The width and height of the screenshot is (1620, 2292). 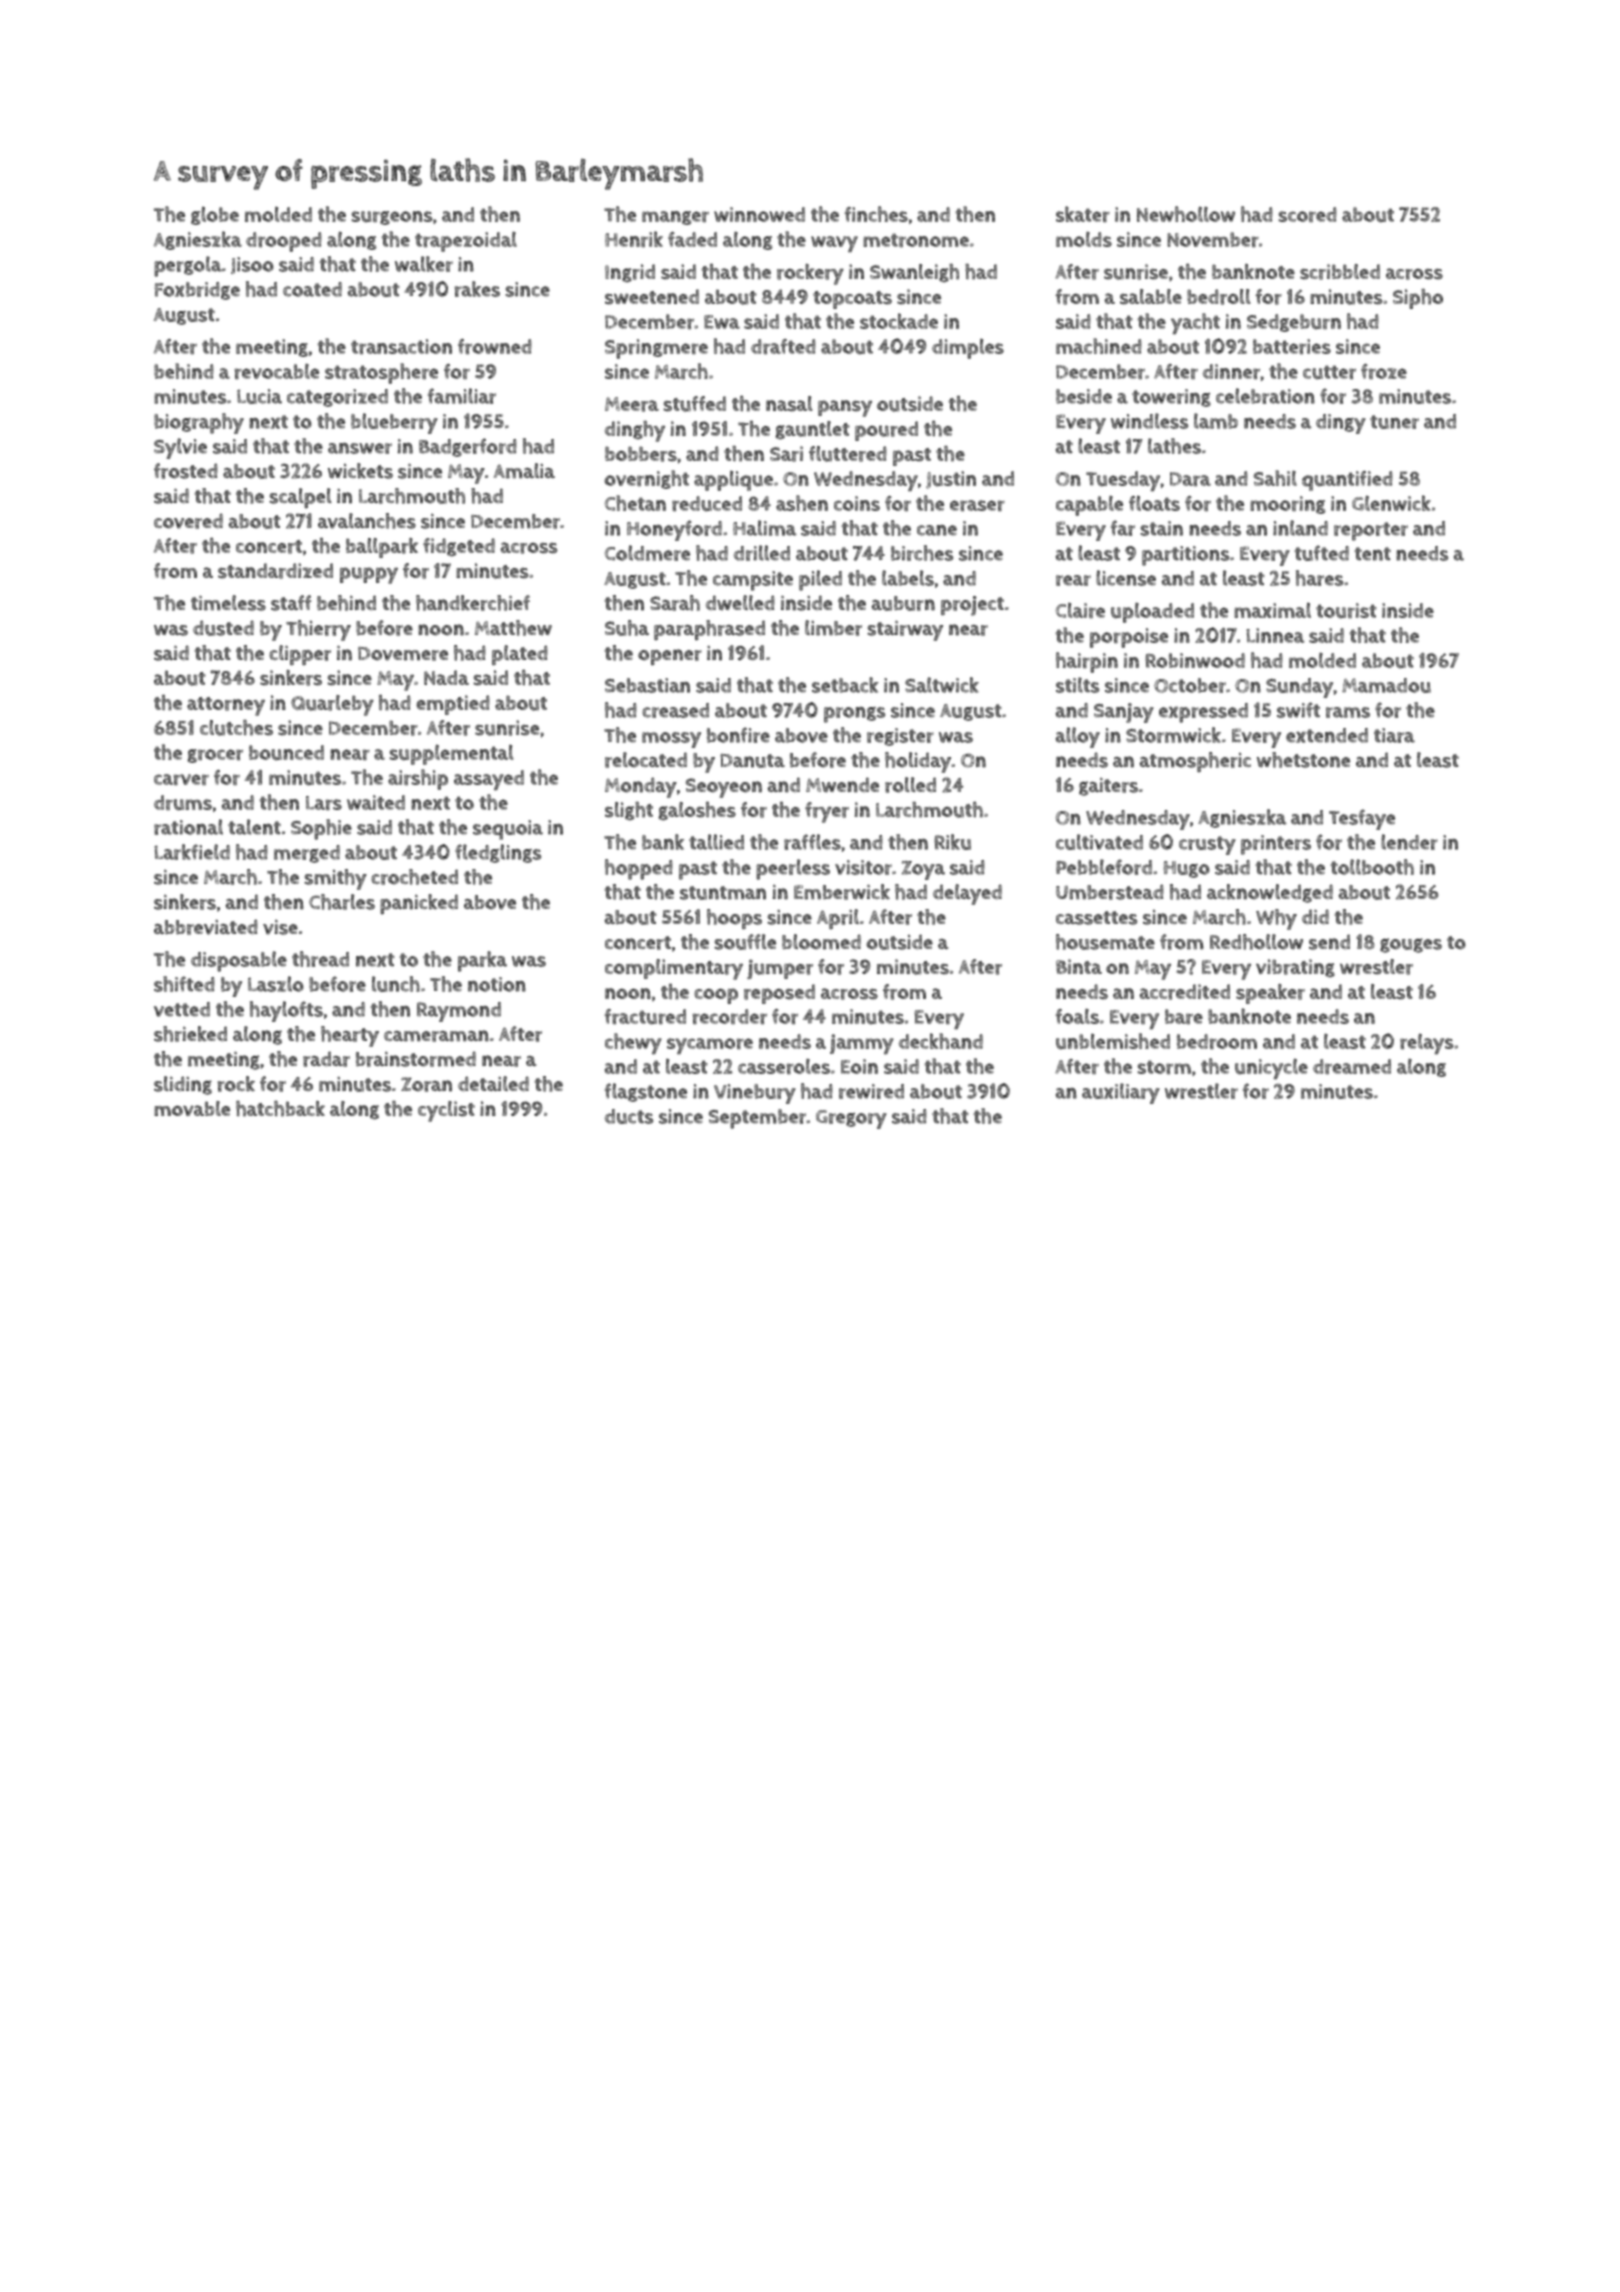 What do you see at coordinates (382, 548) in the screenshot?
I see `ballpark` at bounding box center [382, 548].
